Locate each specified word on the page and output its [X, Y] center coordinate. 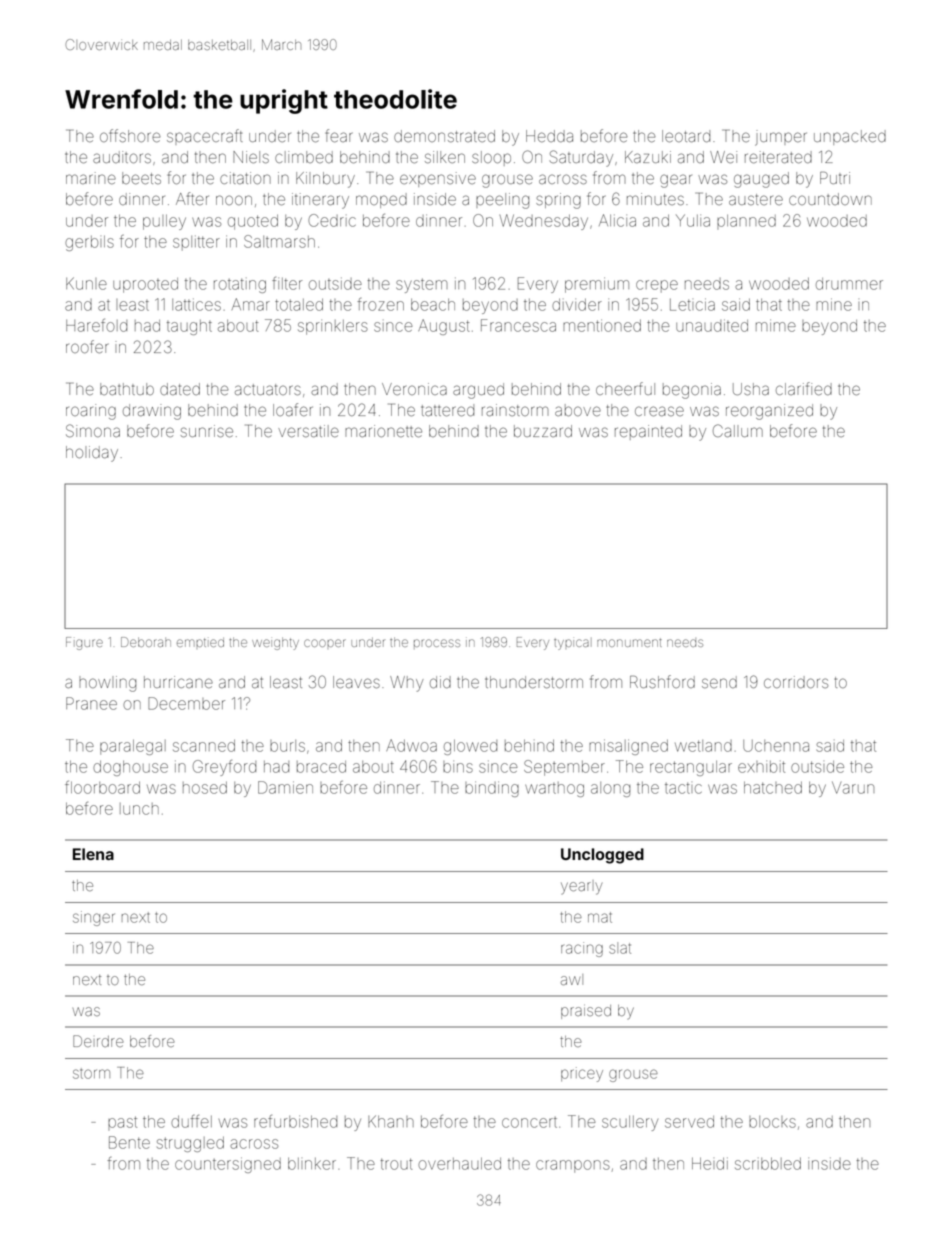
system [422, 285]
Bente [129, 1142]
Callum [738, 430]
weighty [275, 644]
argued [478, 391]
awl [572, 979]
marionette [383, 431]
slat [620, 948]
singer [94, 918]
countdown [830, 199]
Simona [93, 430]
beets [141, 178]
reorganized [769, 412]
